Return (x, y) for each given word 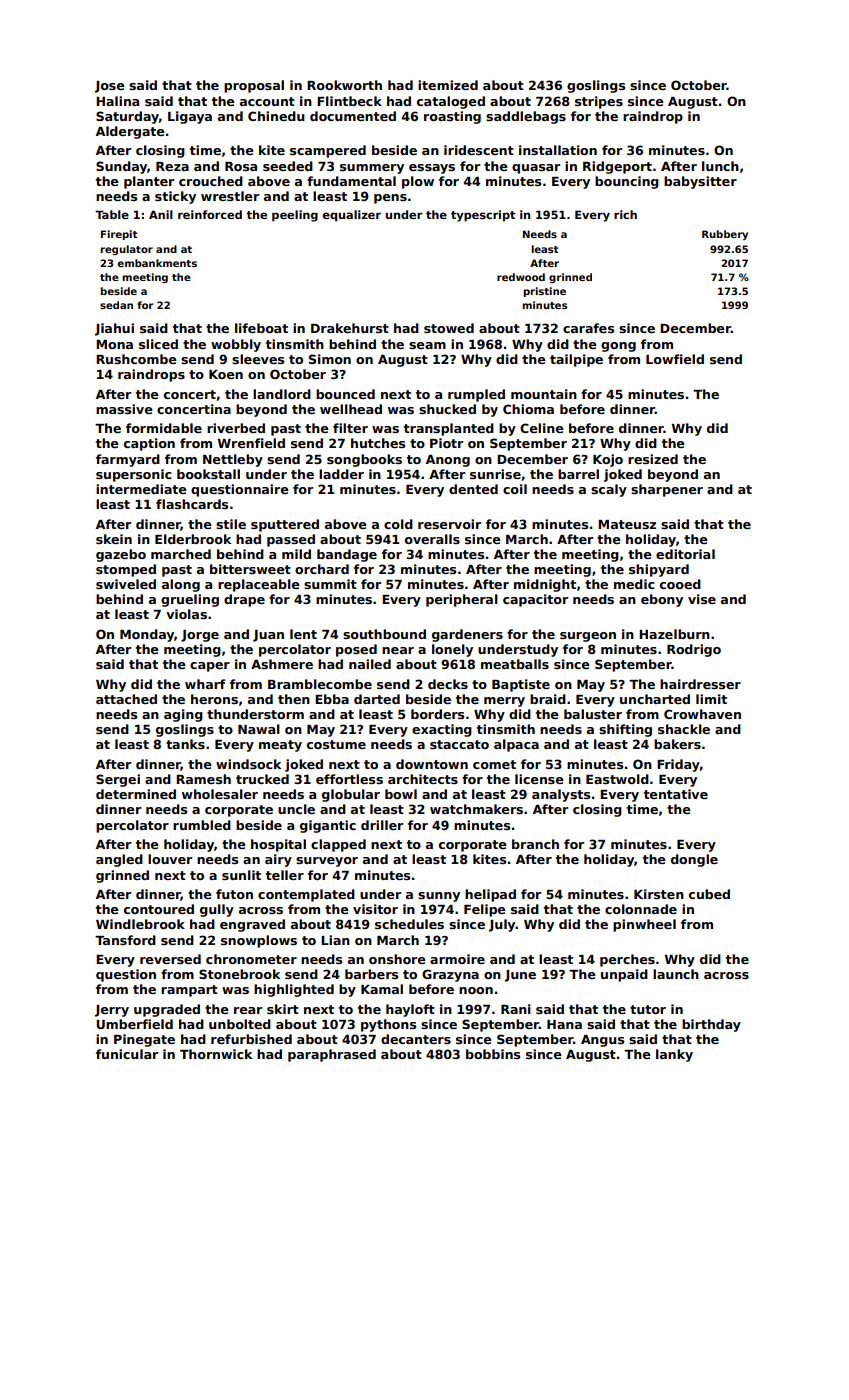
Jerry (112, 1011)
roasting (452, 117)
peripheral (462, 600)
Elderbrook (193, 539)
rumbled (202, 825)
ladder (341, 474)
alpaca (516, 745)
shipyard (659, 570)
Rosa (241, 166)
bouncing (627, 182)
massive (124, 409)
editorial (685, 554)
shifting (625, 730)
